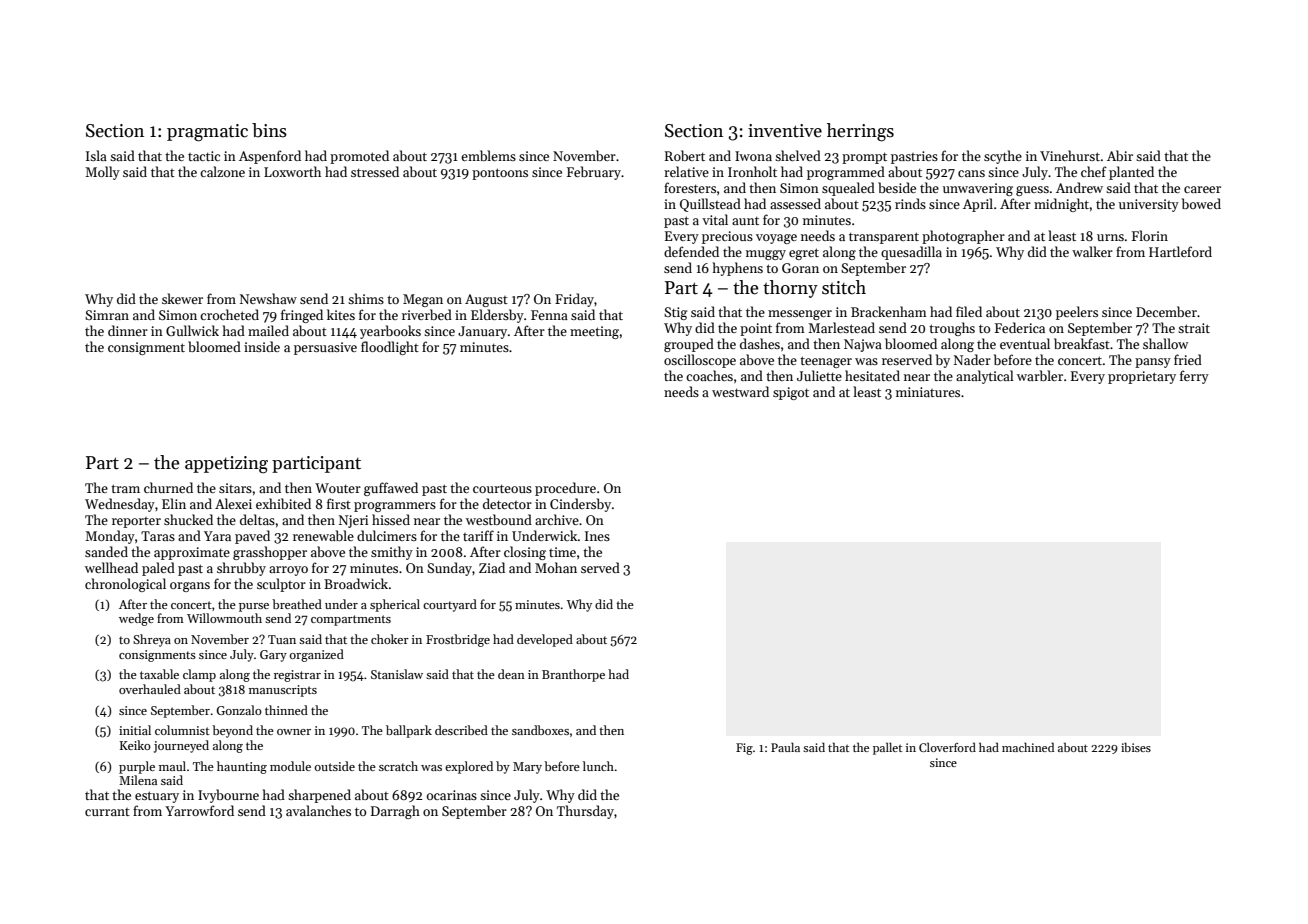  Describe the element at coordinates (392, 553) in the screenshot. I see `smithy` at that location.
